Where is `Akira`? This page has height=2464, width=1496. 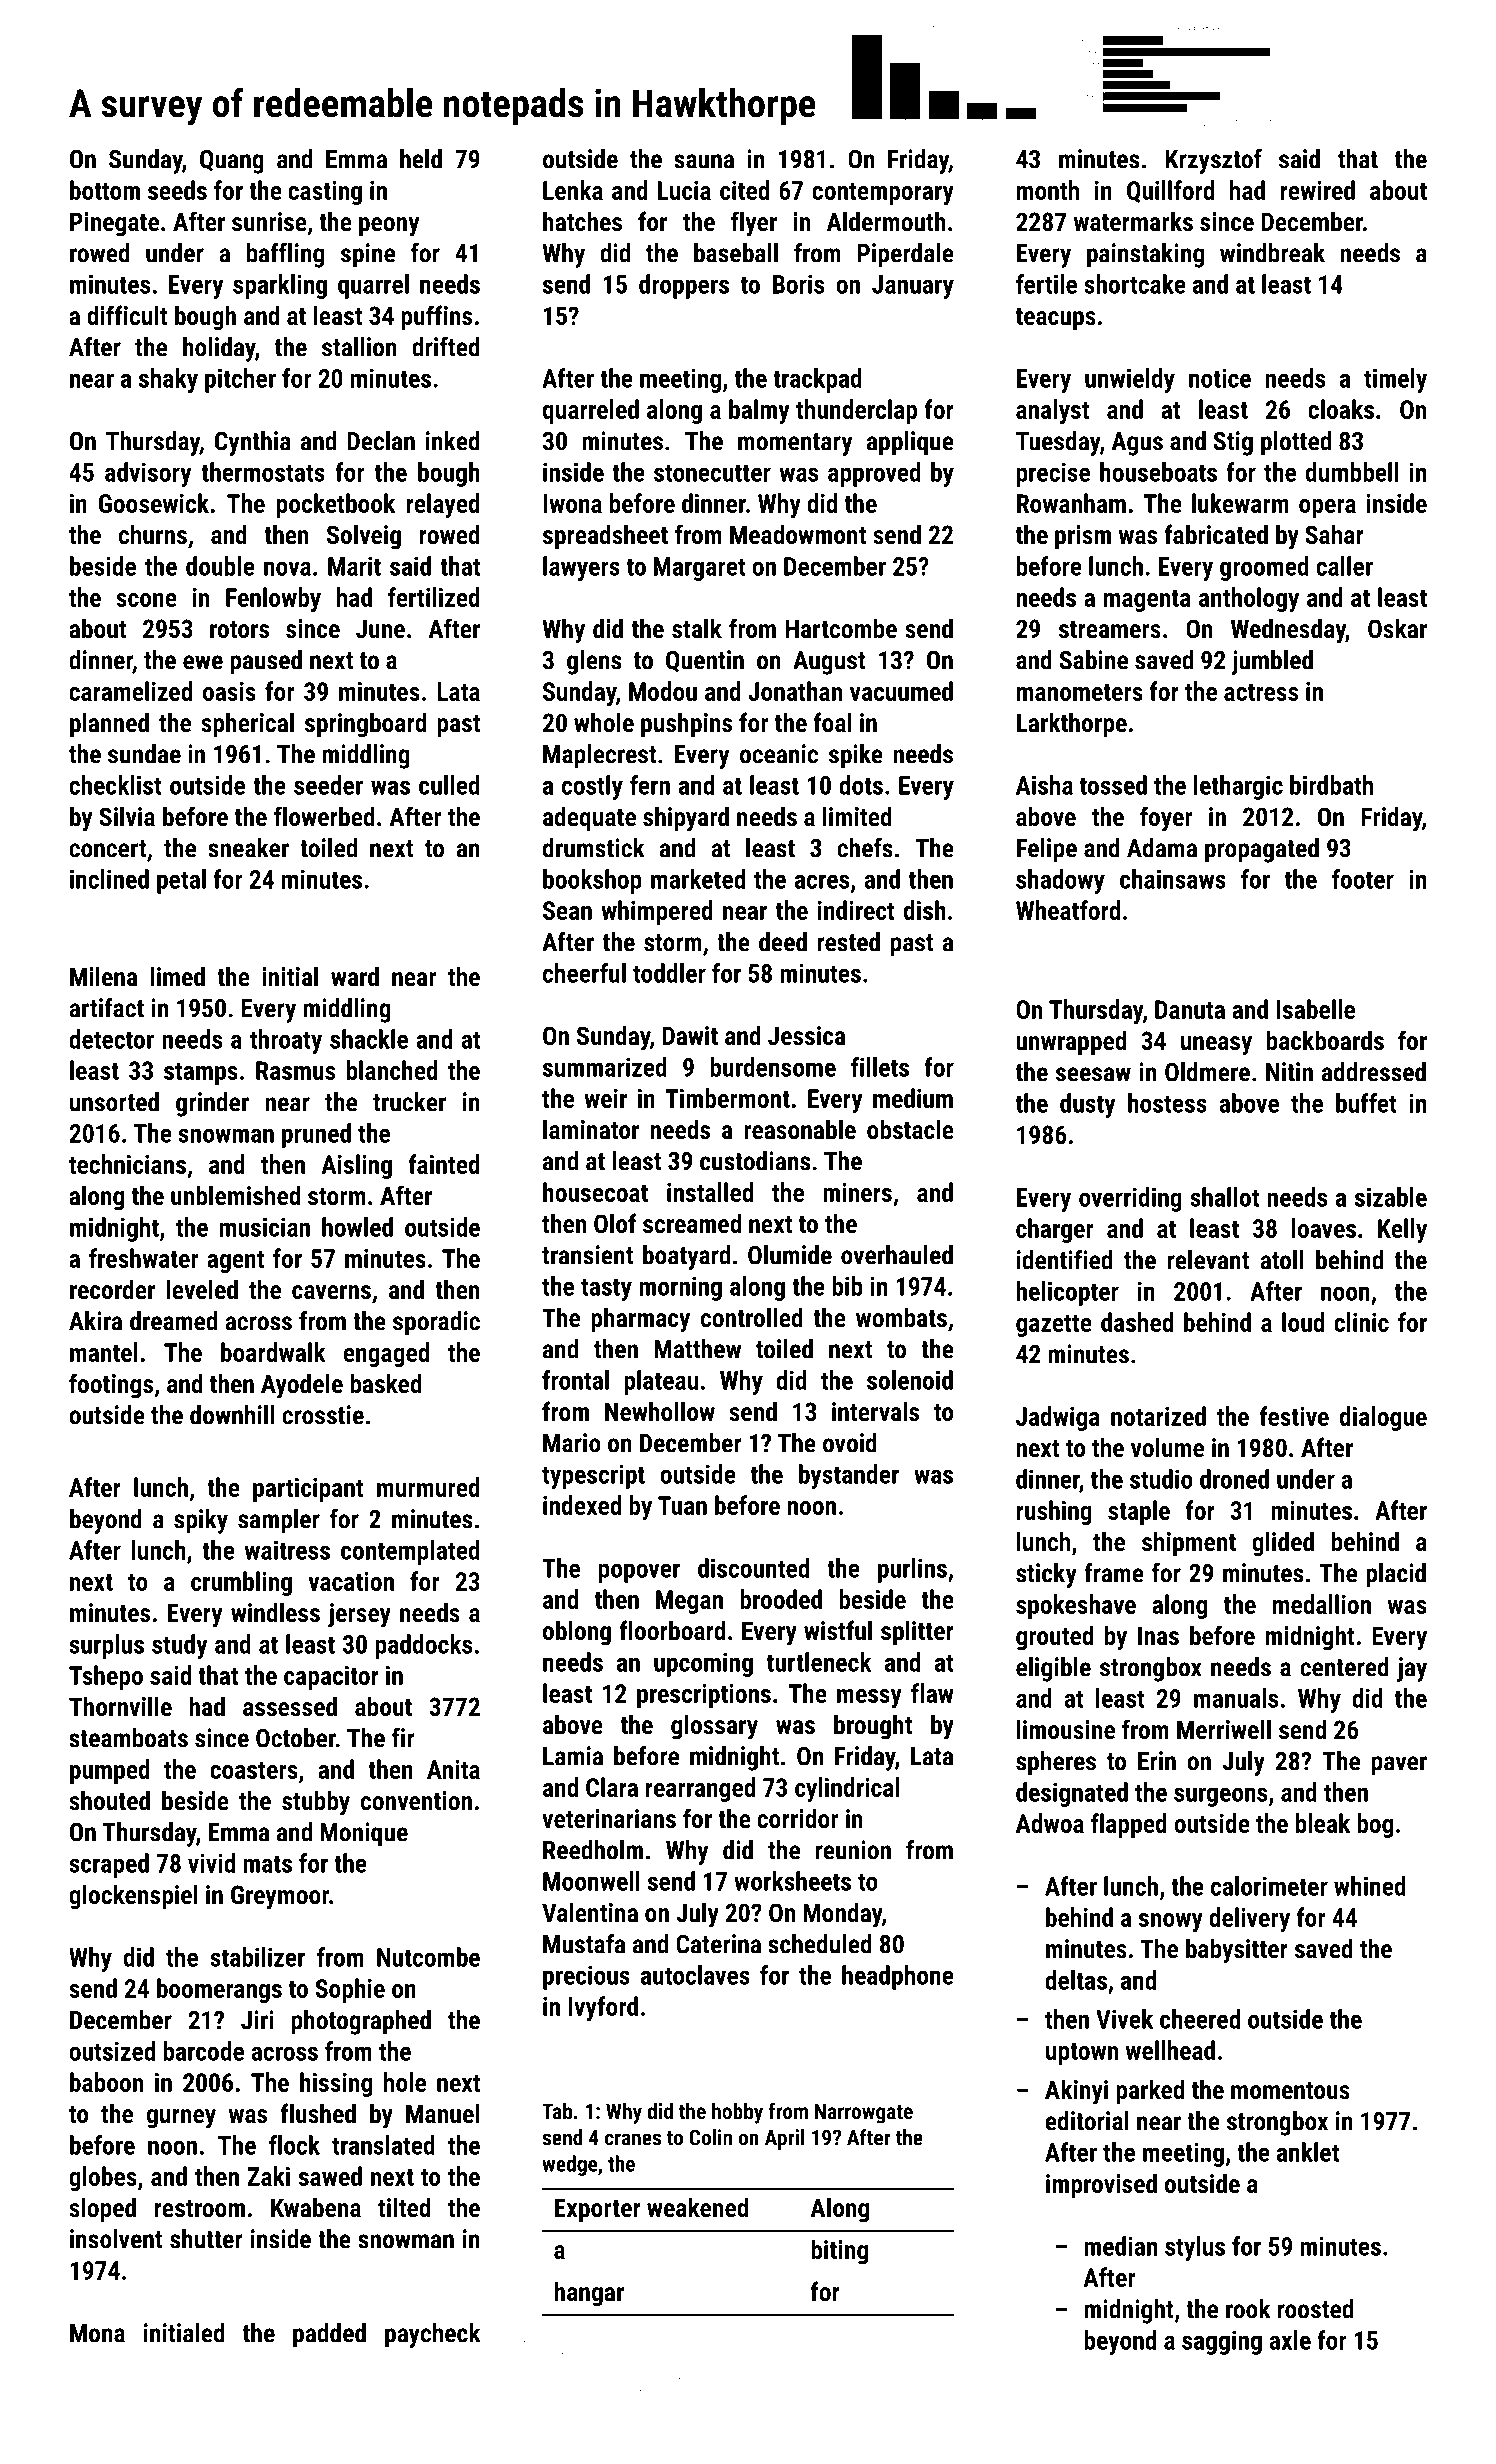 Akira is located at coordinates (95, 1321).
